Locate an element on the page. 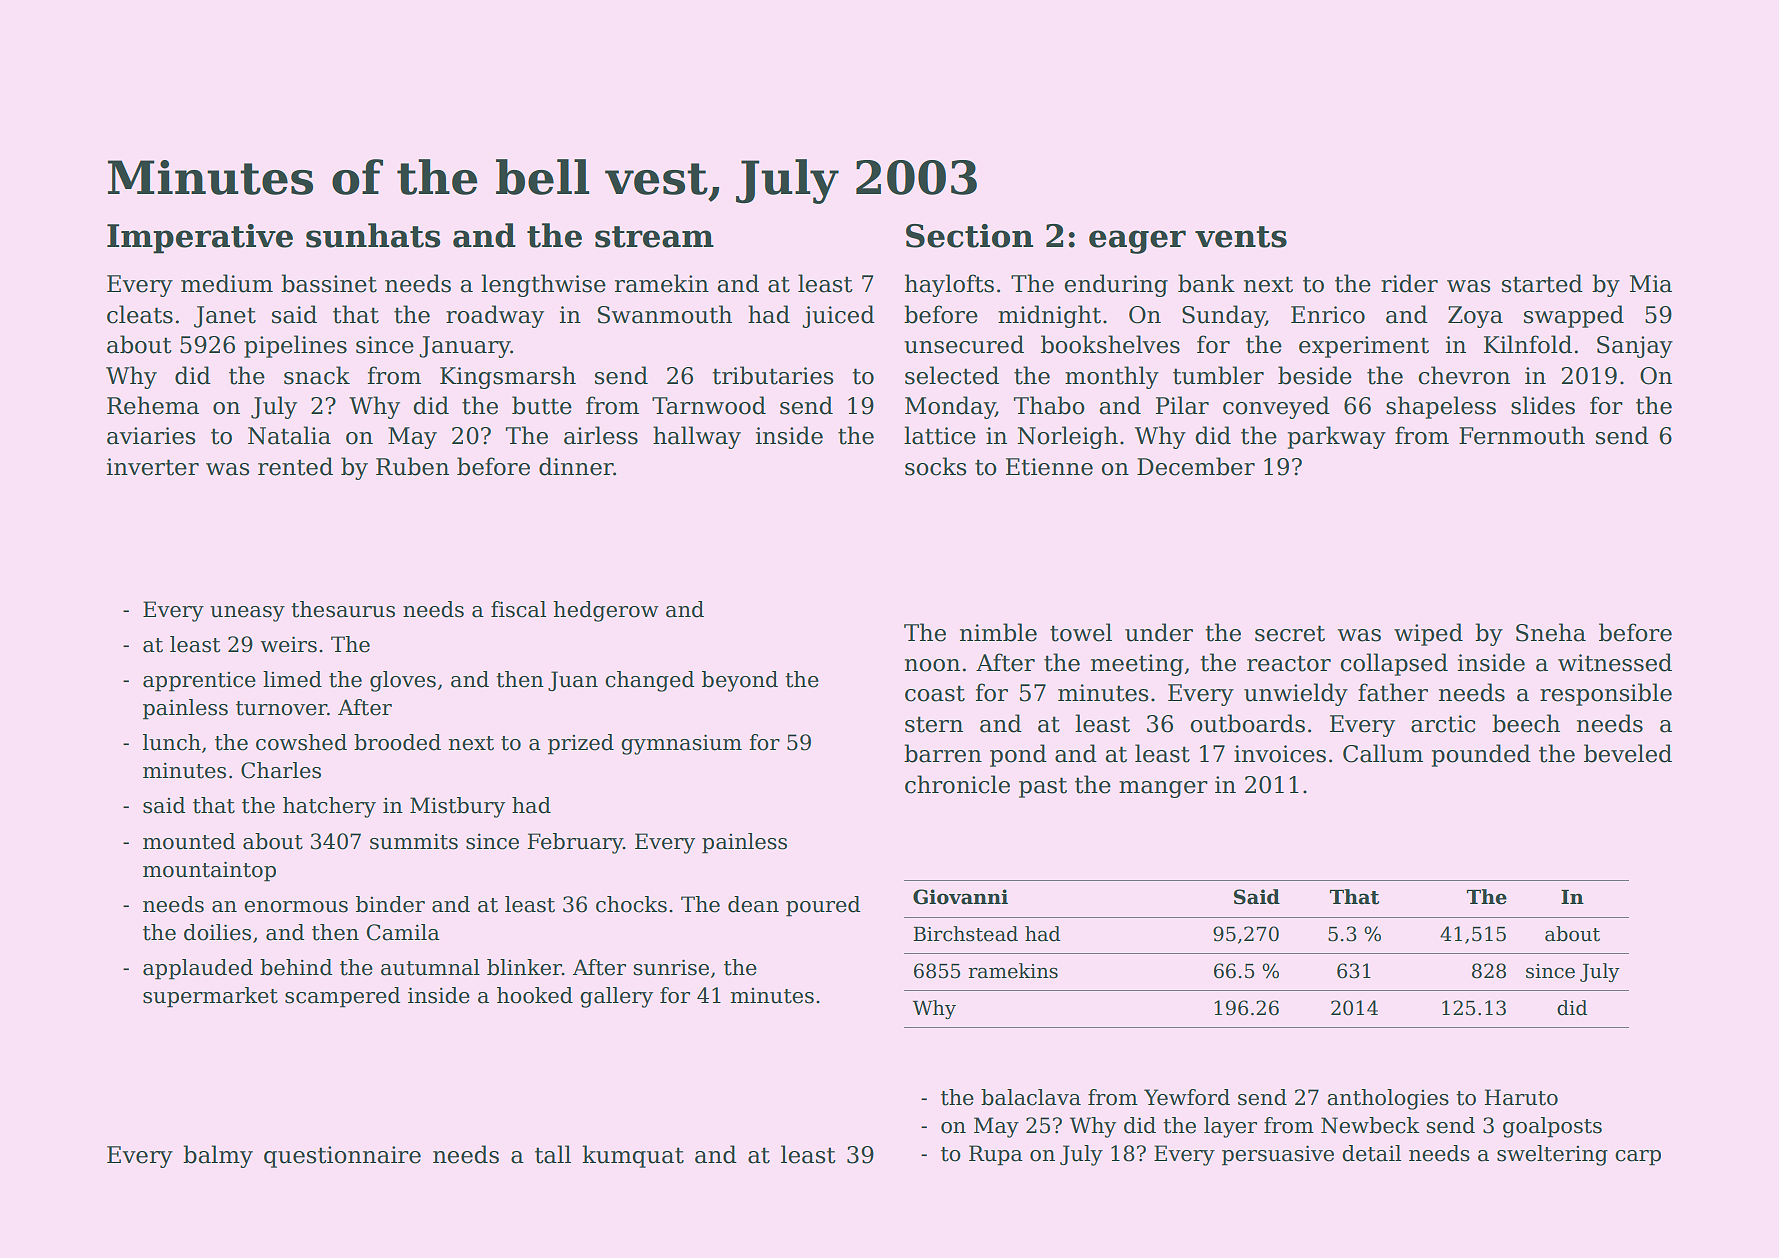  outboards is located at coordinates (1247, 723).
